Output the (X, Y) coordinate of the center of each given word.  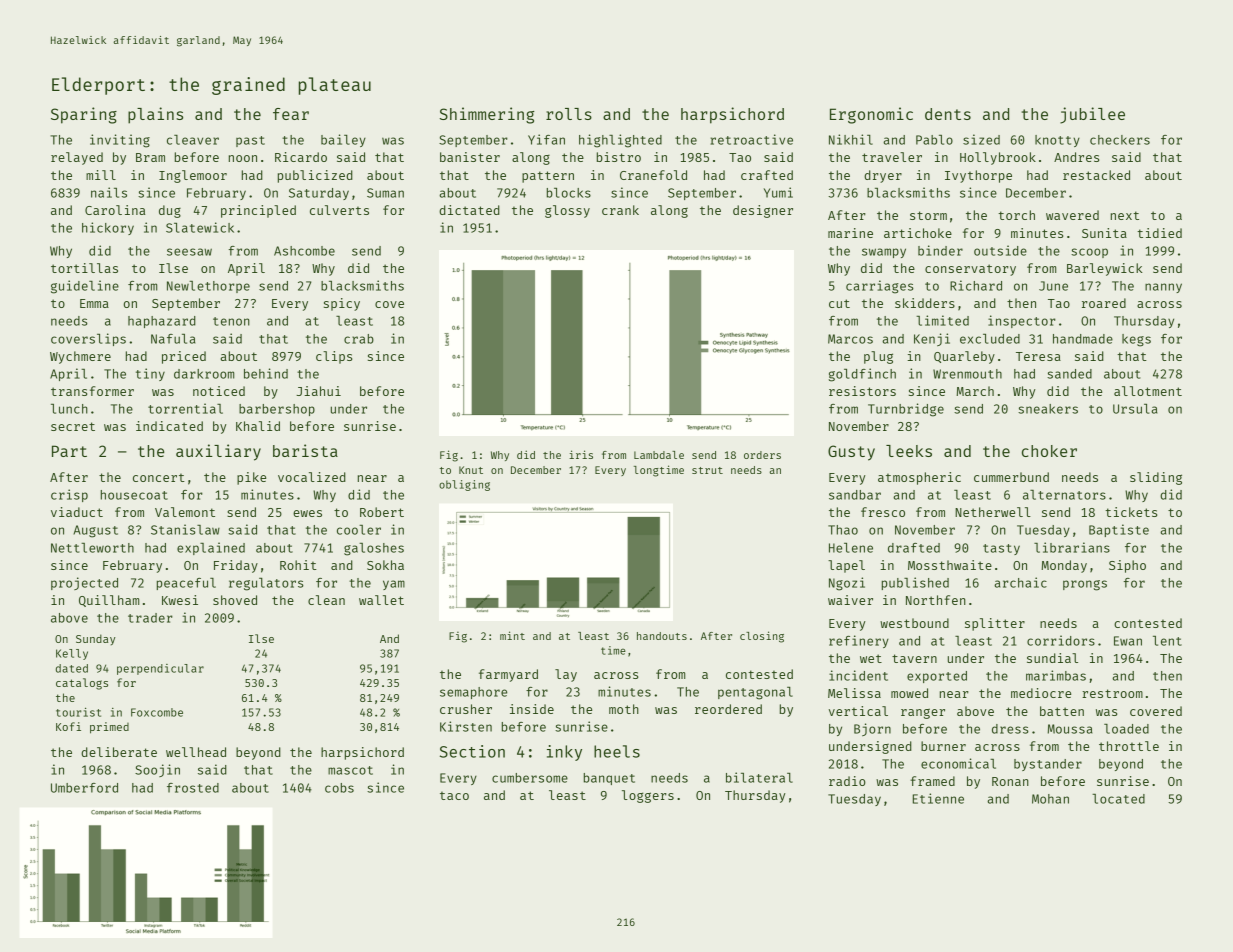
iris (581, 454)
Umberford (84, 788)
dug (170, 211)
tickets (1131, 512)
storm (928, 215)
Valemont (185, 512)
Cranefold (653, 175)
